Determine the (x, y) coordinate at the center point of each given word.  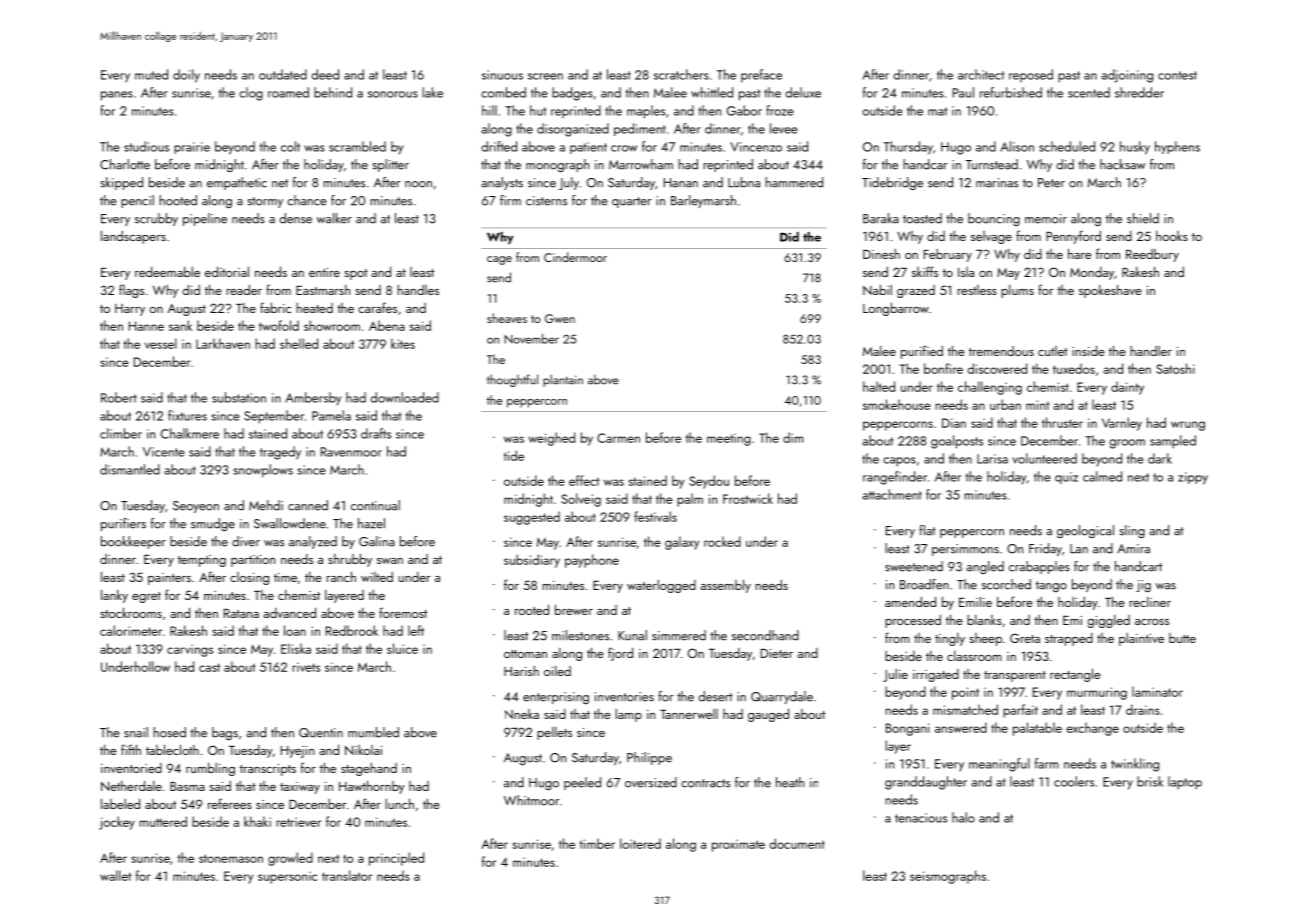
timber (597, 843)
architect (981, 74)
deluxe (803, 92)
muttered (163, 821)
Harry (130, 310)
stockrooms (131, 612)
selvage (991, 237)
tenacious (921, 818)
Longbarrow (896, 309)
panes (117, 96)
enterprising (556, 698)
